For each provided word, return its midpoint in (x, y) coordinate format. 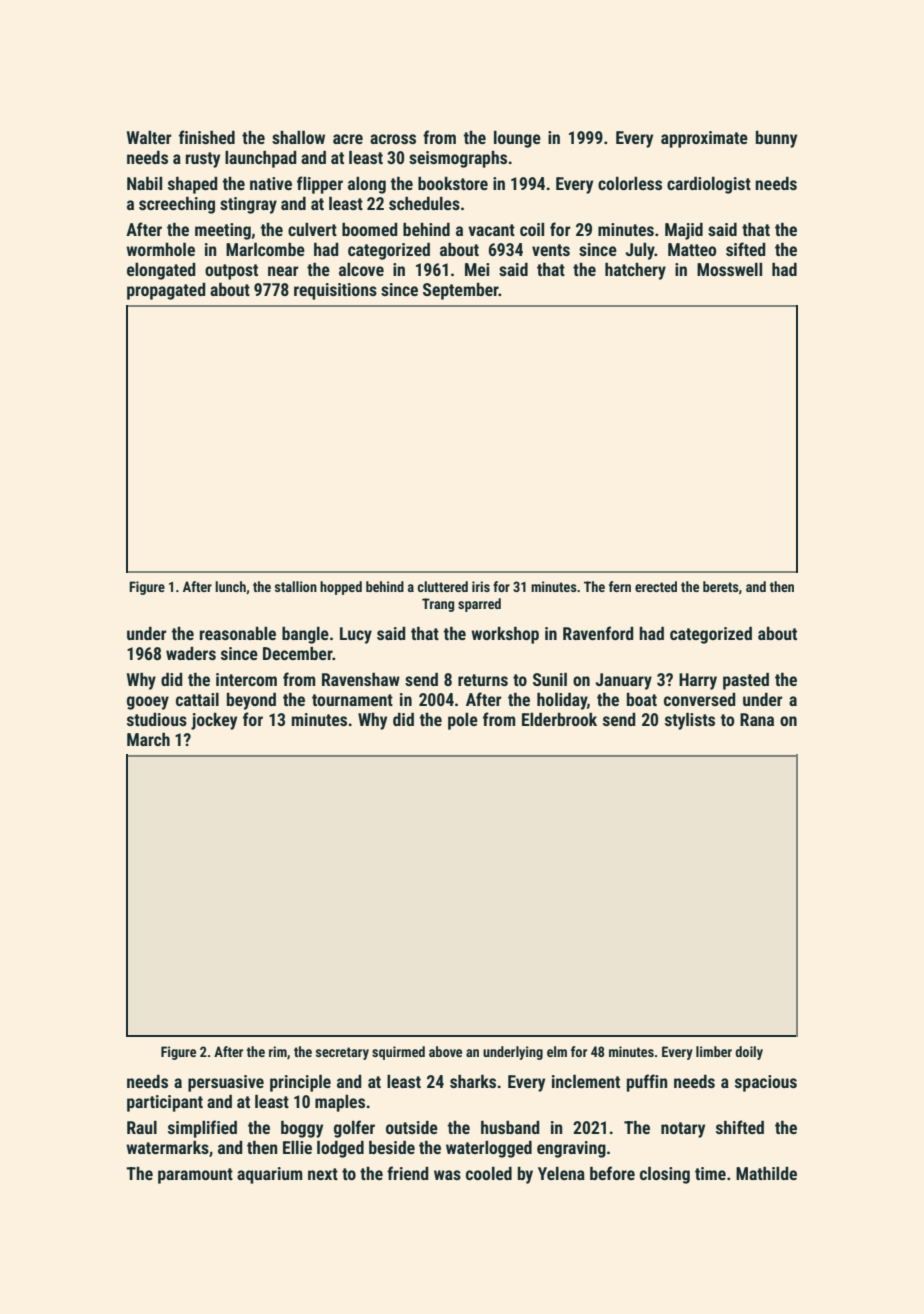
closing (665, 1175)
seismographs (458, 159)
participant (165, 1103)
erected (656, 586)
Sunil (550, 679)
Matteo (692, 249)
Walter (149, 137)
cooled (489, 1173)
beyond (251, 701)
